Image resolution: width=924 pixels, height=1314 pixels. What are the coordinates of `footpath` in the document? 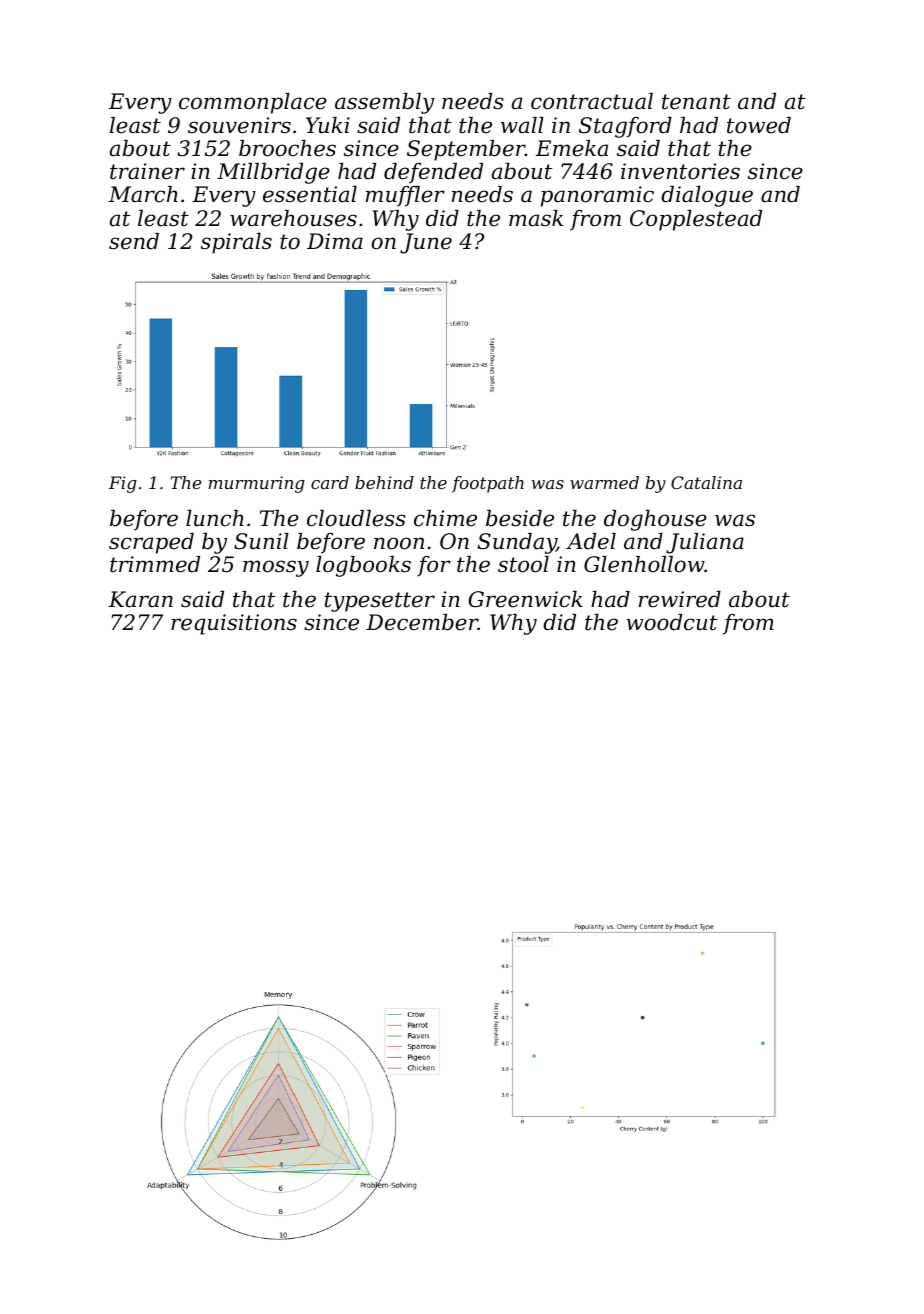 It's located at (488, 484).
